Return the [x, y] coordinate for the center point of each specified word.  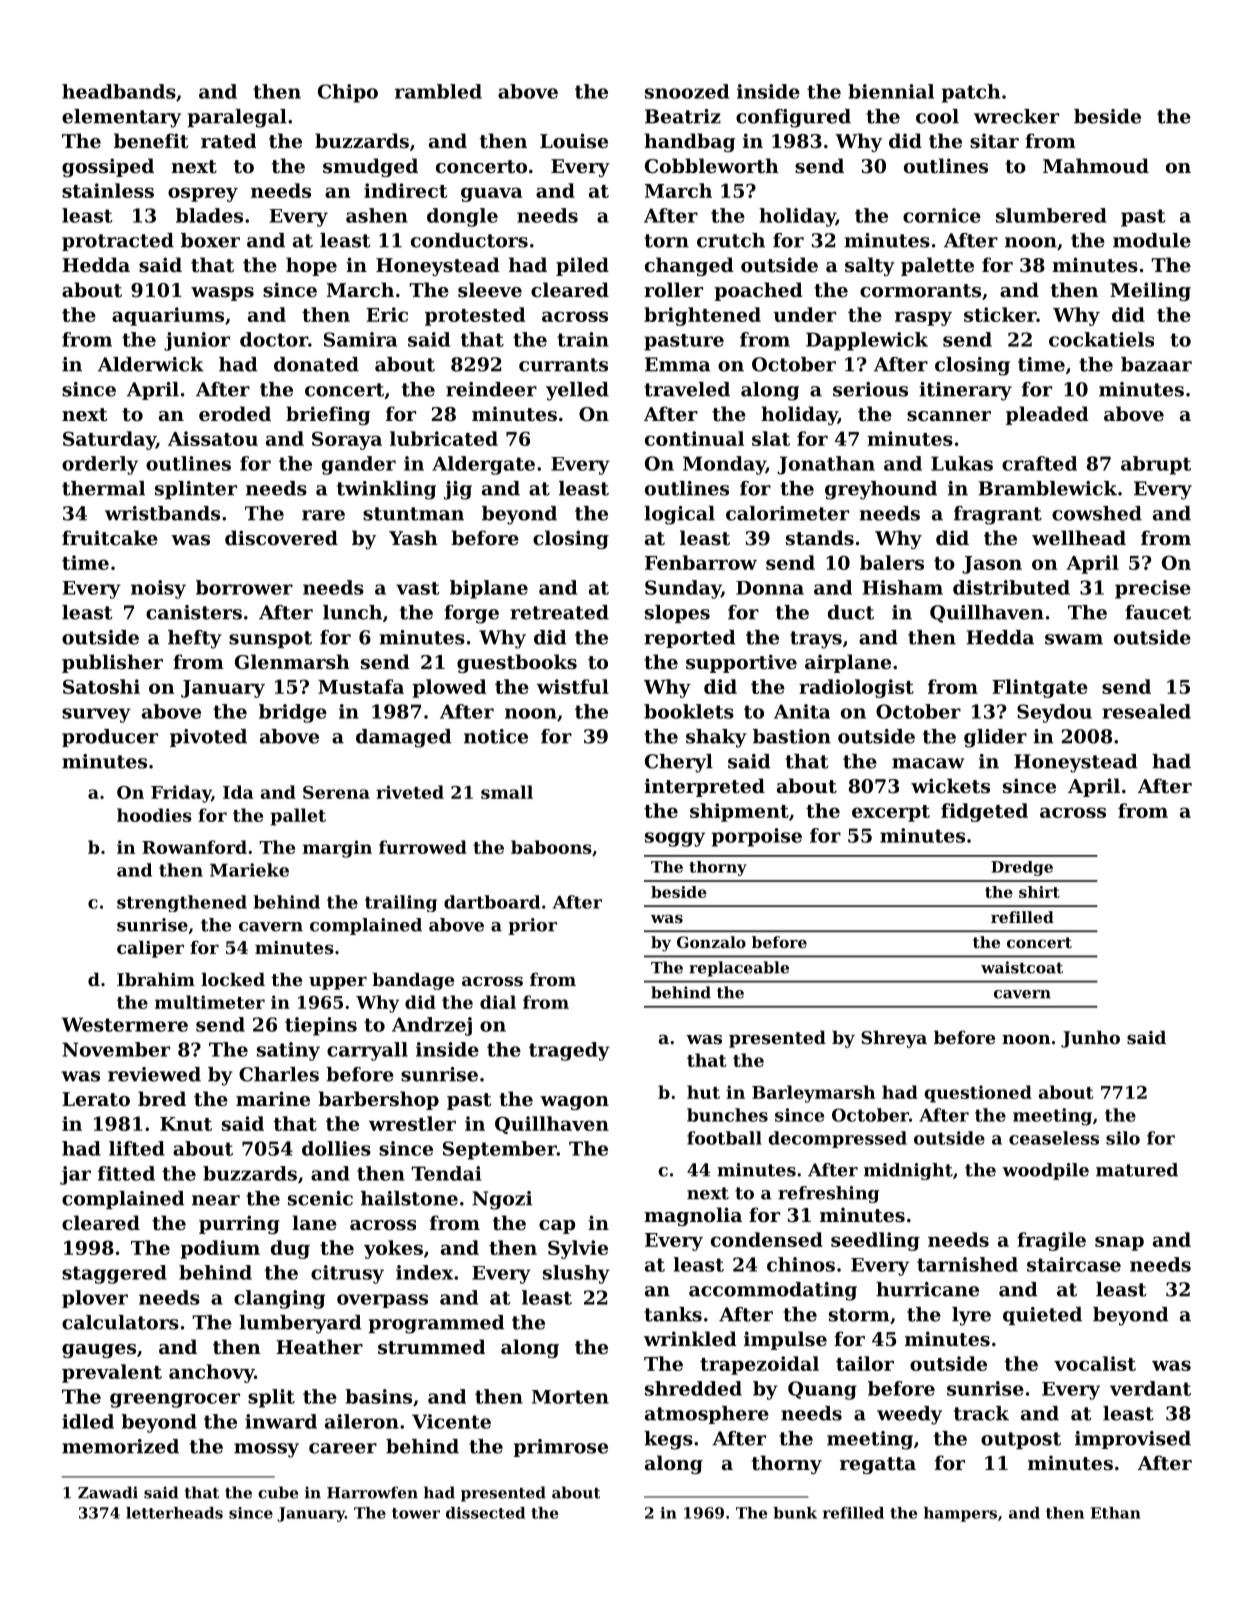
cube [278, 1492]
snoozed [687, 91]
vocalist [1095, 1363]
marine [273, 1098]
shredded [693, 1388]
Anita [802, 711]
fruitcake [110, 537]
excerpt [891, 813]
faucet [1158, 612]
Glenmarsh [292, 662]
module [1152, 240]
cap [557, 1227]
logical [679, 515]
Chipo [348, 93]
